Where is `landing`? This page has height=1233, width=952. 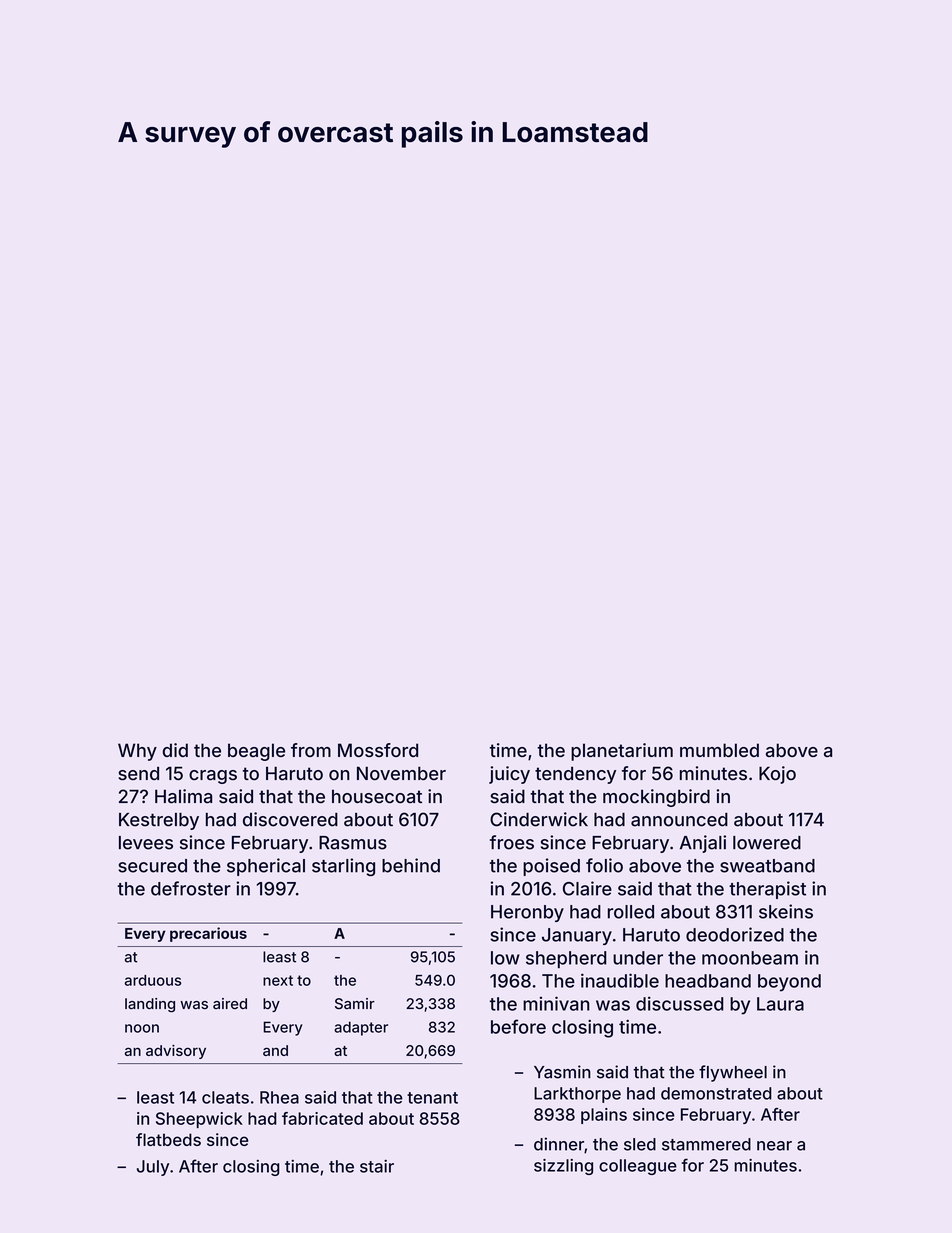
landing is located at coordinates (150, 1005).
